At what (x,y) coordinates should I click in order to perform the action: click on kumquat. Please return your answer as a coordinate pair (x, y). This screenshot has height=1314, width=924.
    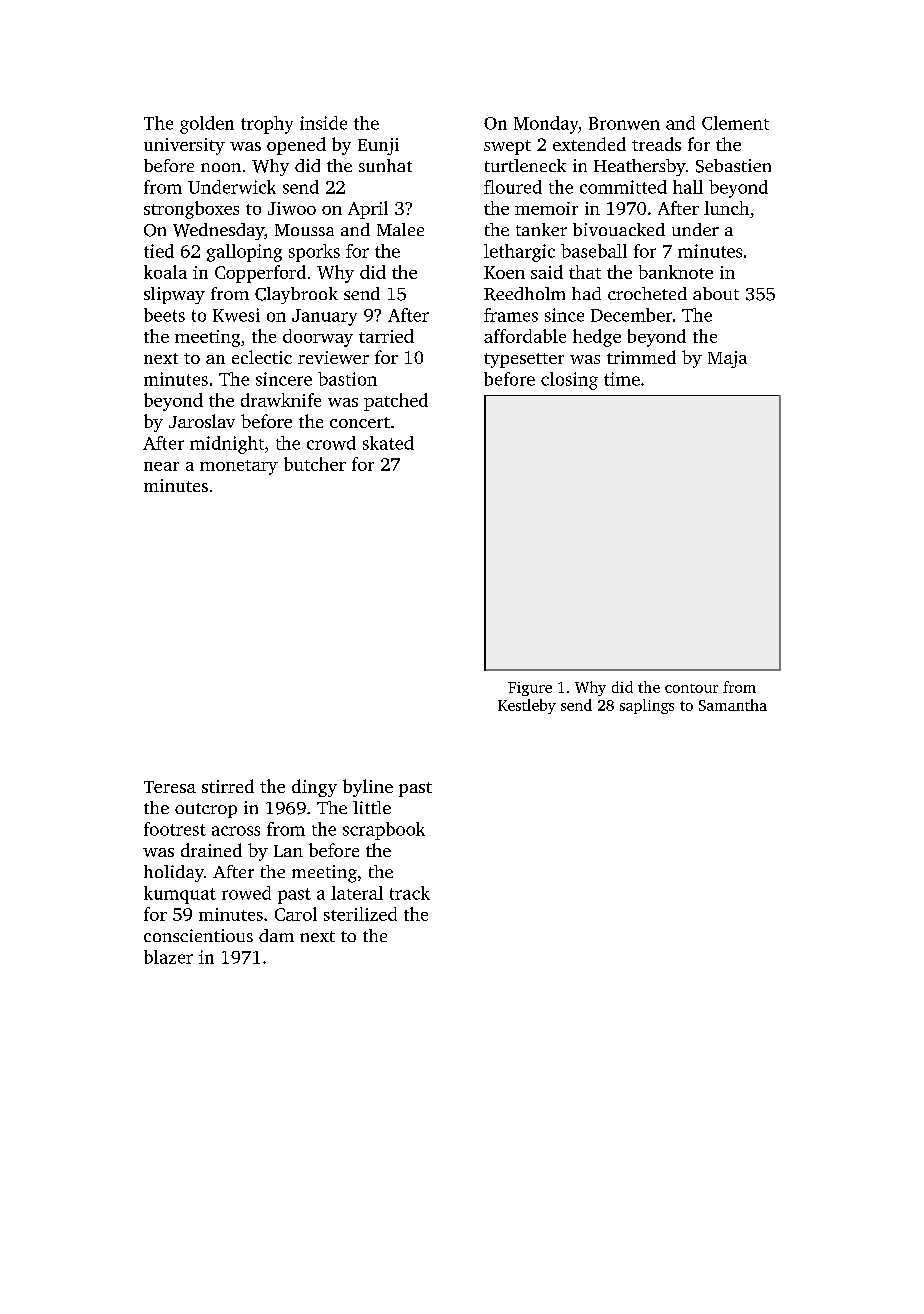
    Looking at the image, I should click on (180, 895).
